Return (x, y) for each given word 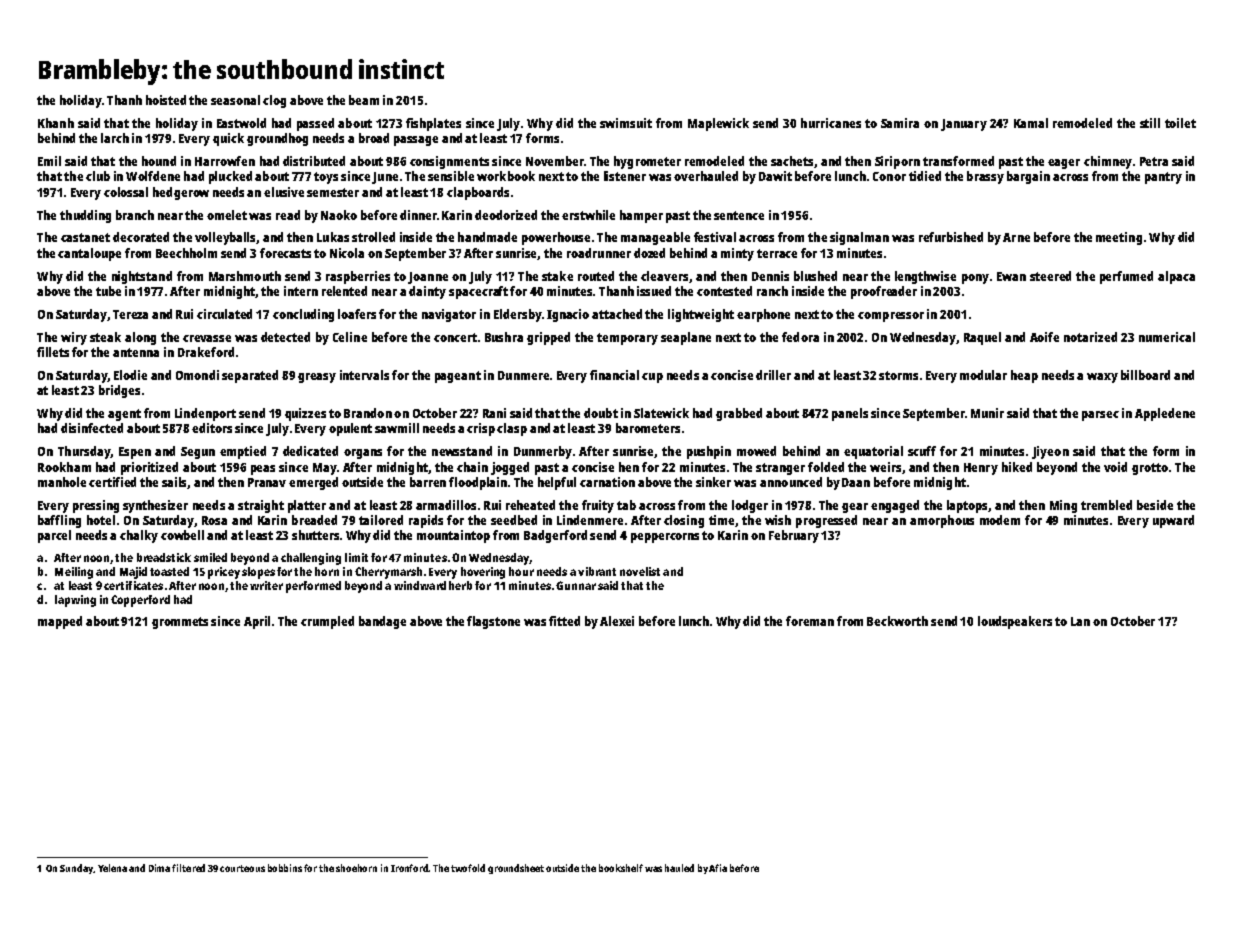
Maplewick (718, 124)
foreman (810, 621)
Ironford (410, 868)
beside (1155, 505)
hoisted (166, 100)
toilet (1180, 123)
